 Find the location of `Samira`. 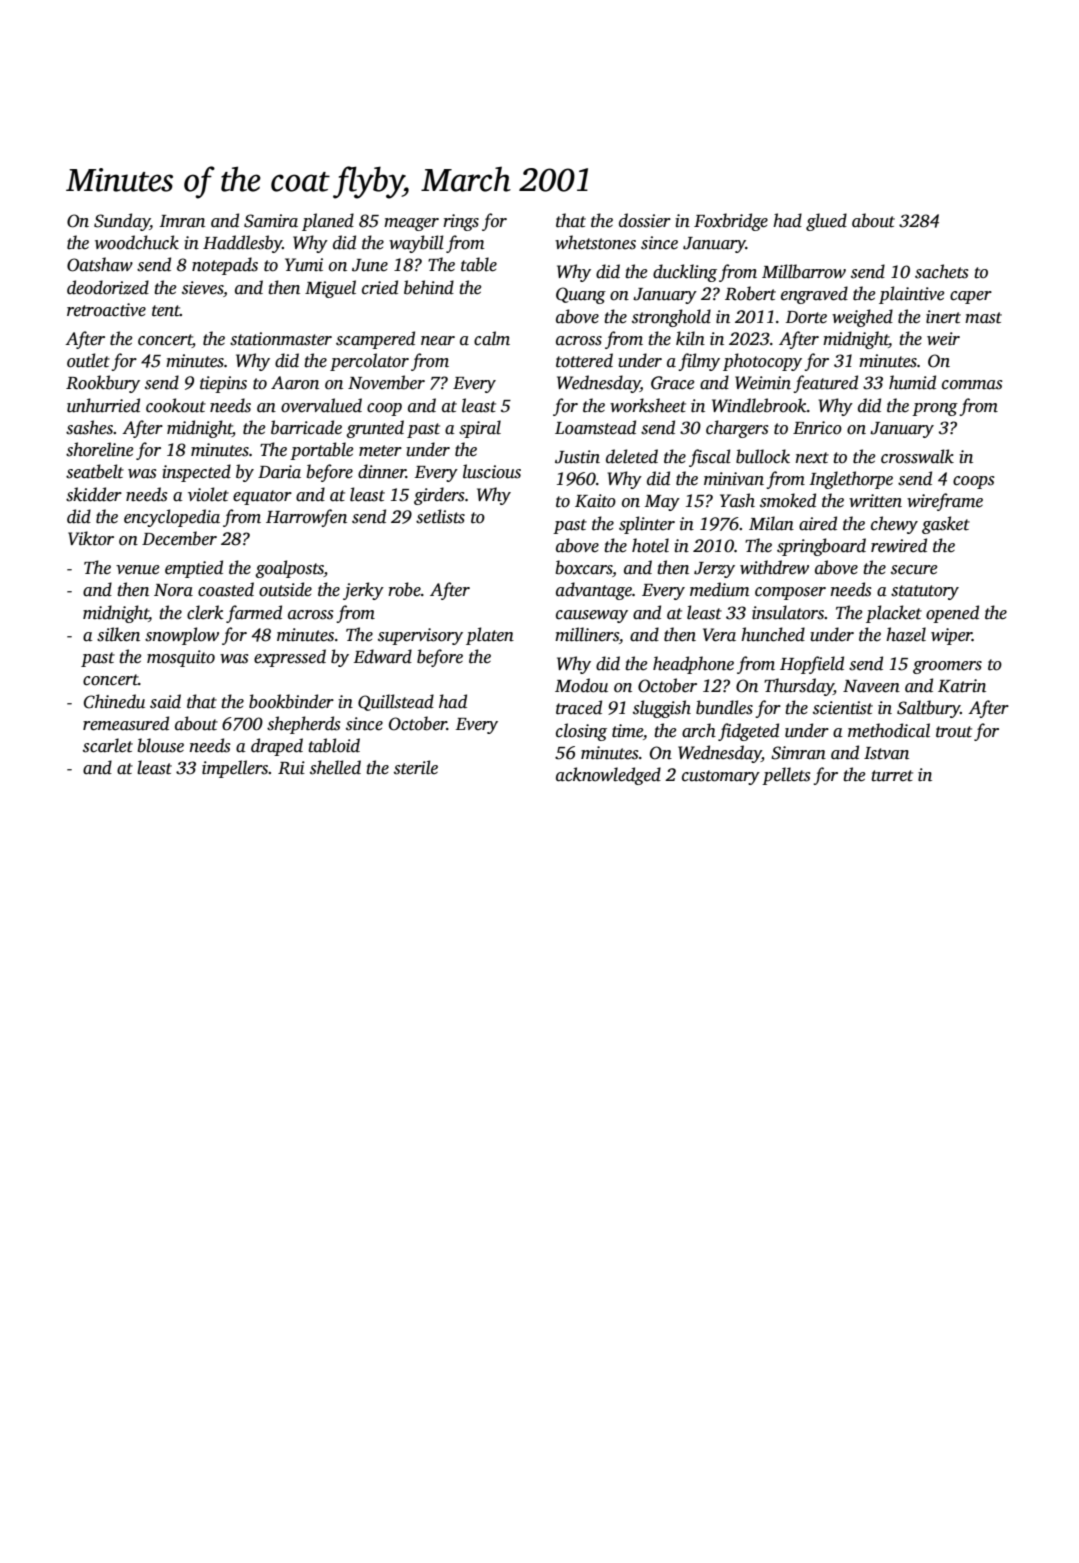

Samira is located at coordinates (271, 221).
